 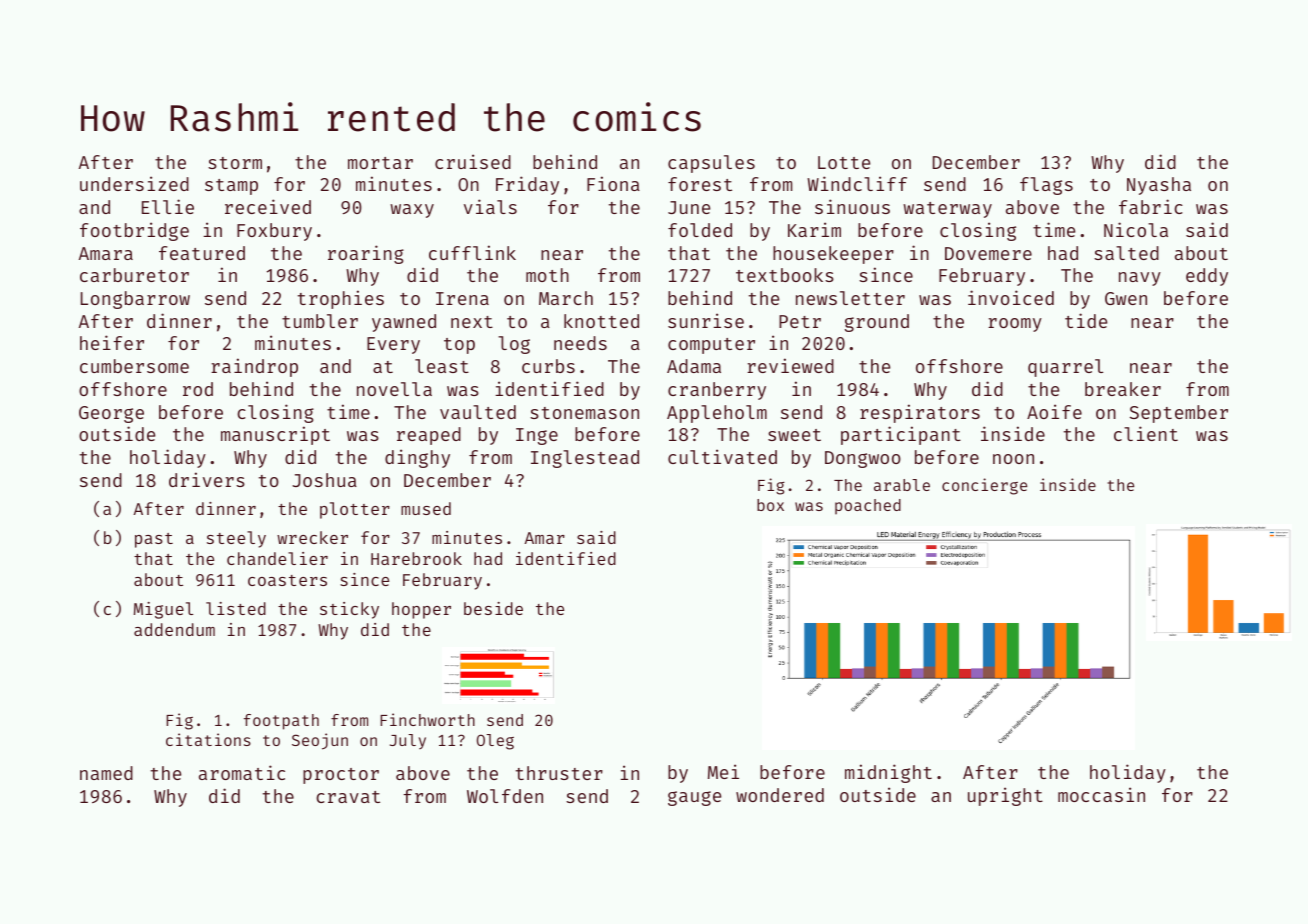 What do you see at coordinates (312, 537) in the screenshot?
I see `wrecker` at bounding box center [312, 537].
